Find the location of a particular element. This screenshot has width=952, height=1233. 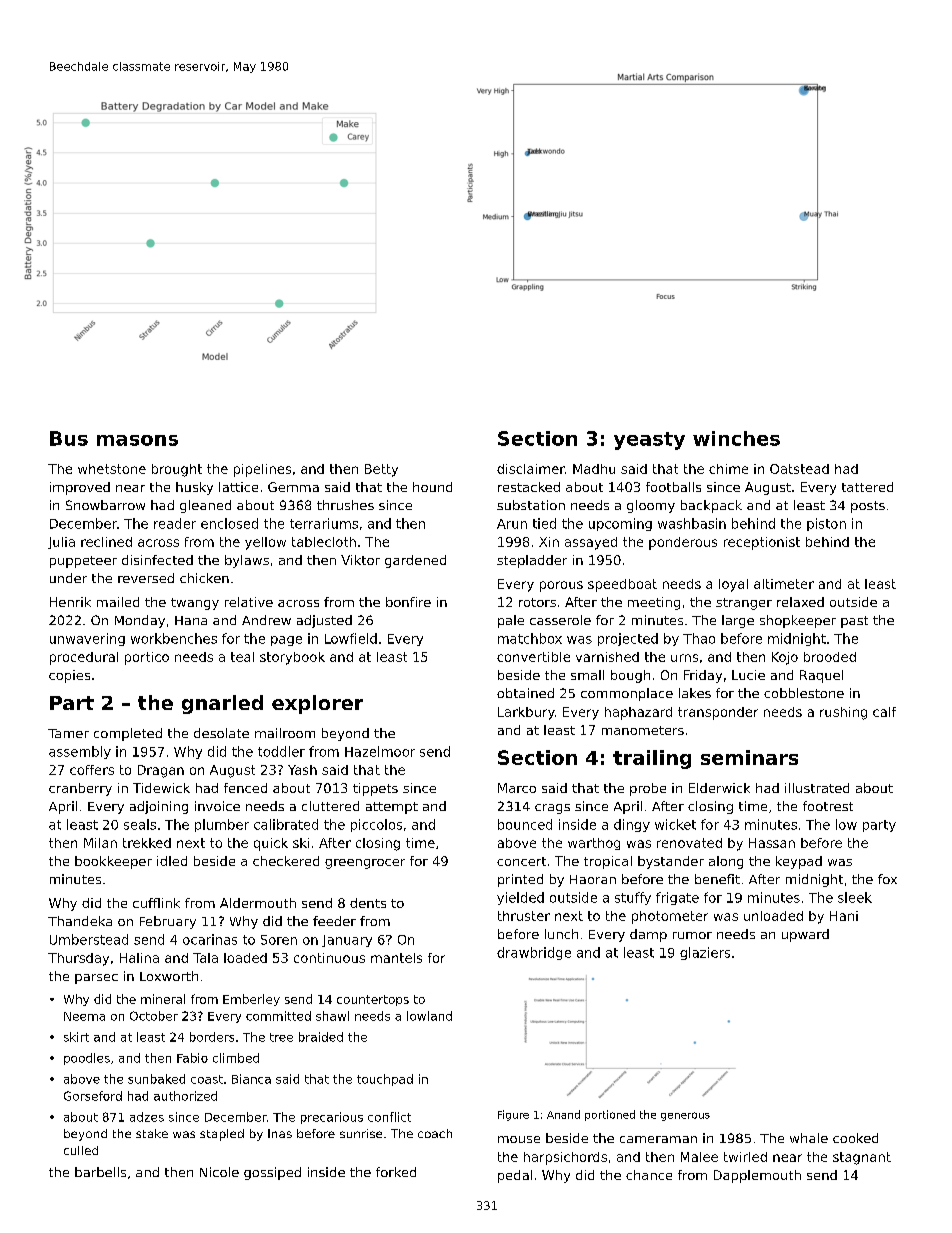

upward is located at coordinates (805, 935).
